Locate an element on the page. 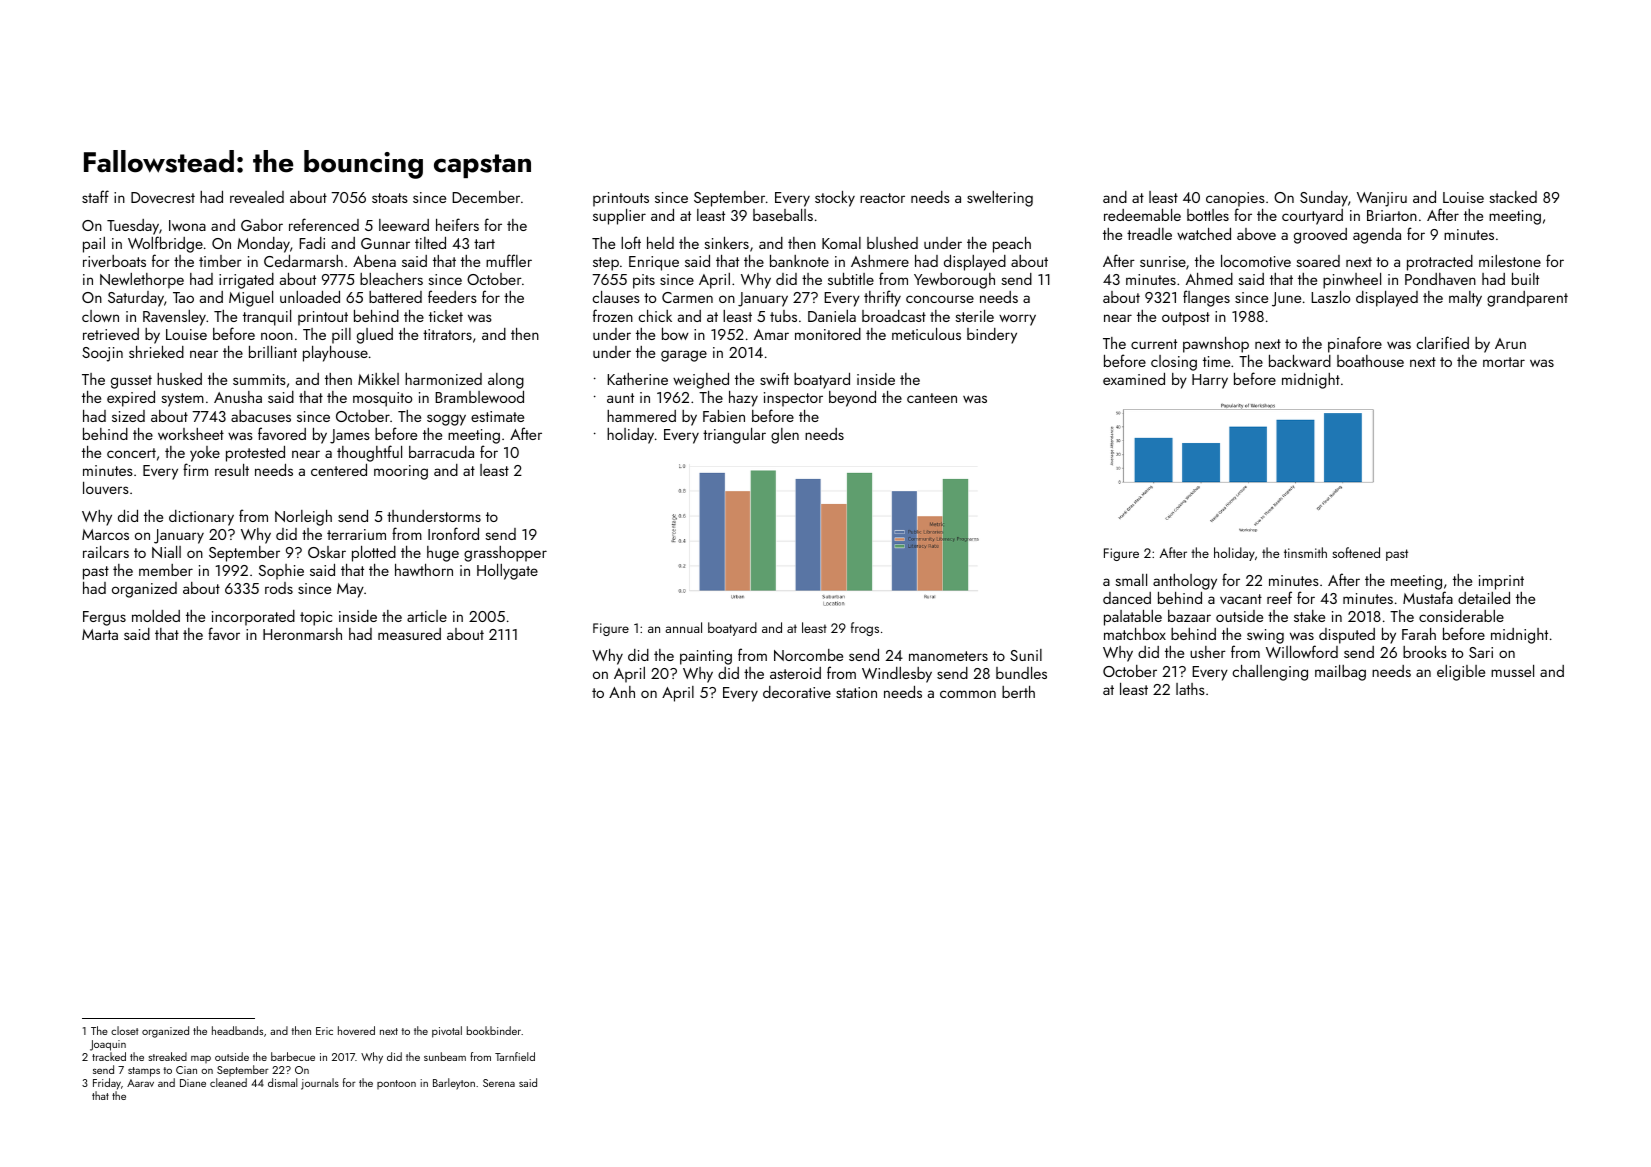  sized is located at coordinates (128, 416).
